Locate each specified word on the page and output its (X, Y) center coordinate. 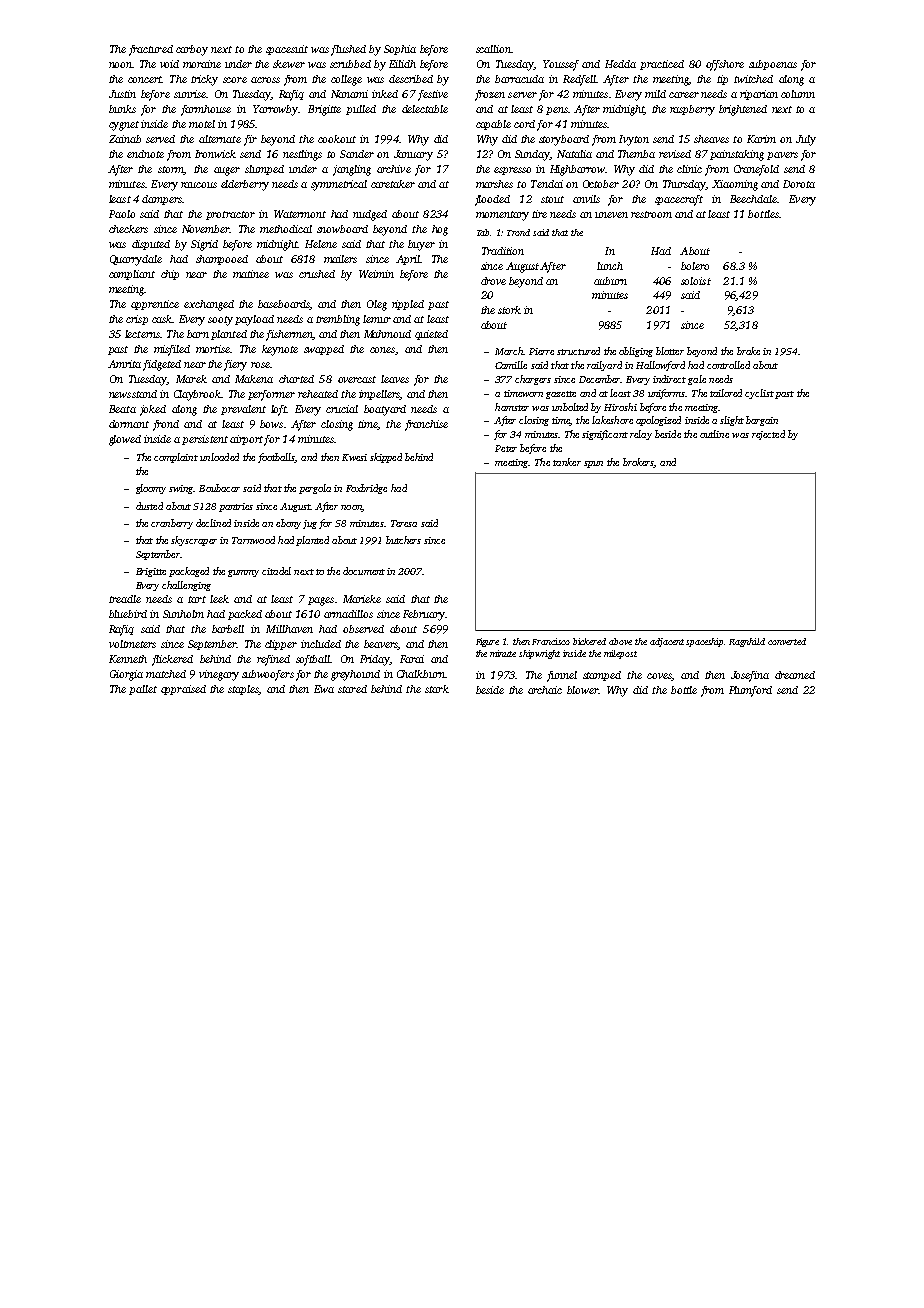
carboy (192, 50)
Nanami (349, 94)
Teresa (404, 523)
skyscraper (194, 541)
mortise (213, 349)
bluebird (128, 614)
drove (493, 281)
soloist (696, 281)
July (806, 140)
